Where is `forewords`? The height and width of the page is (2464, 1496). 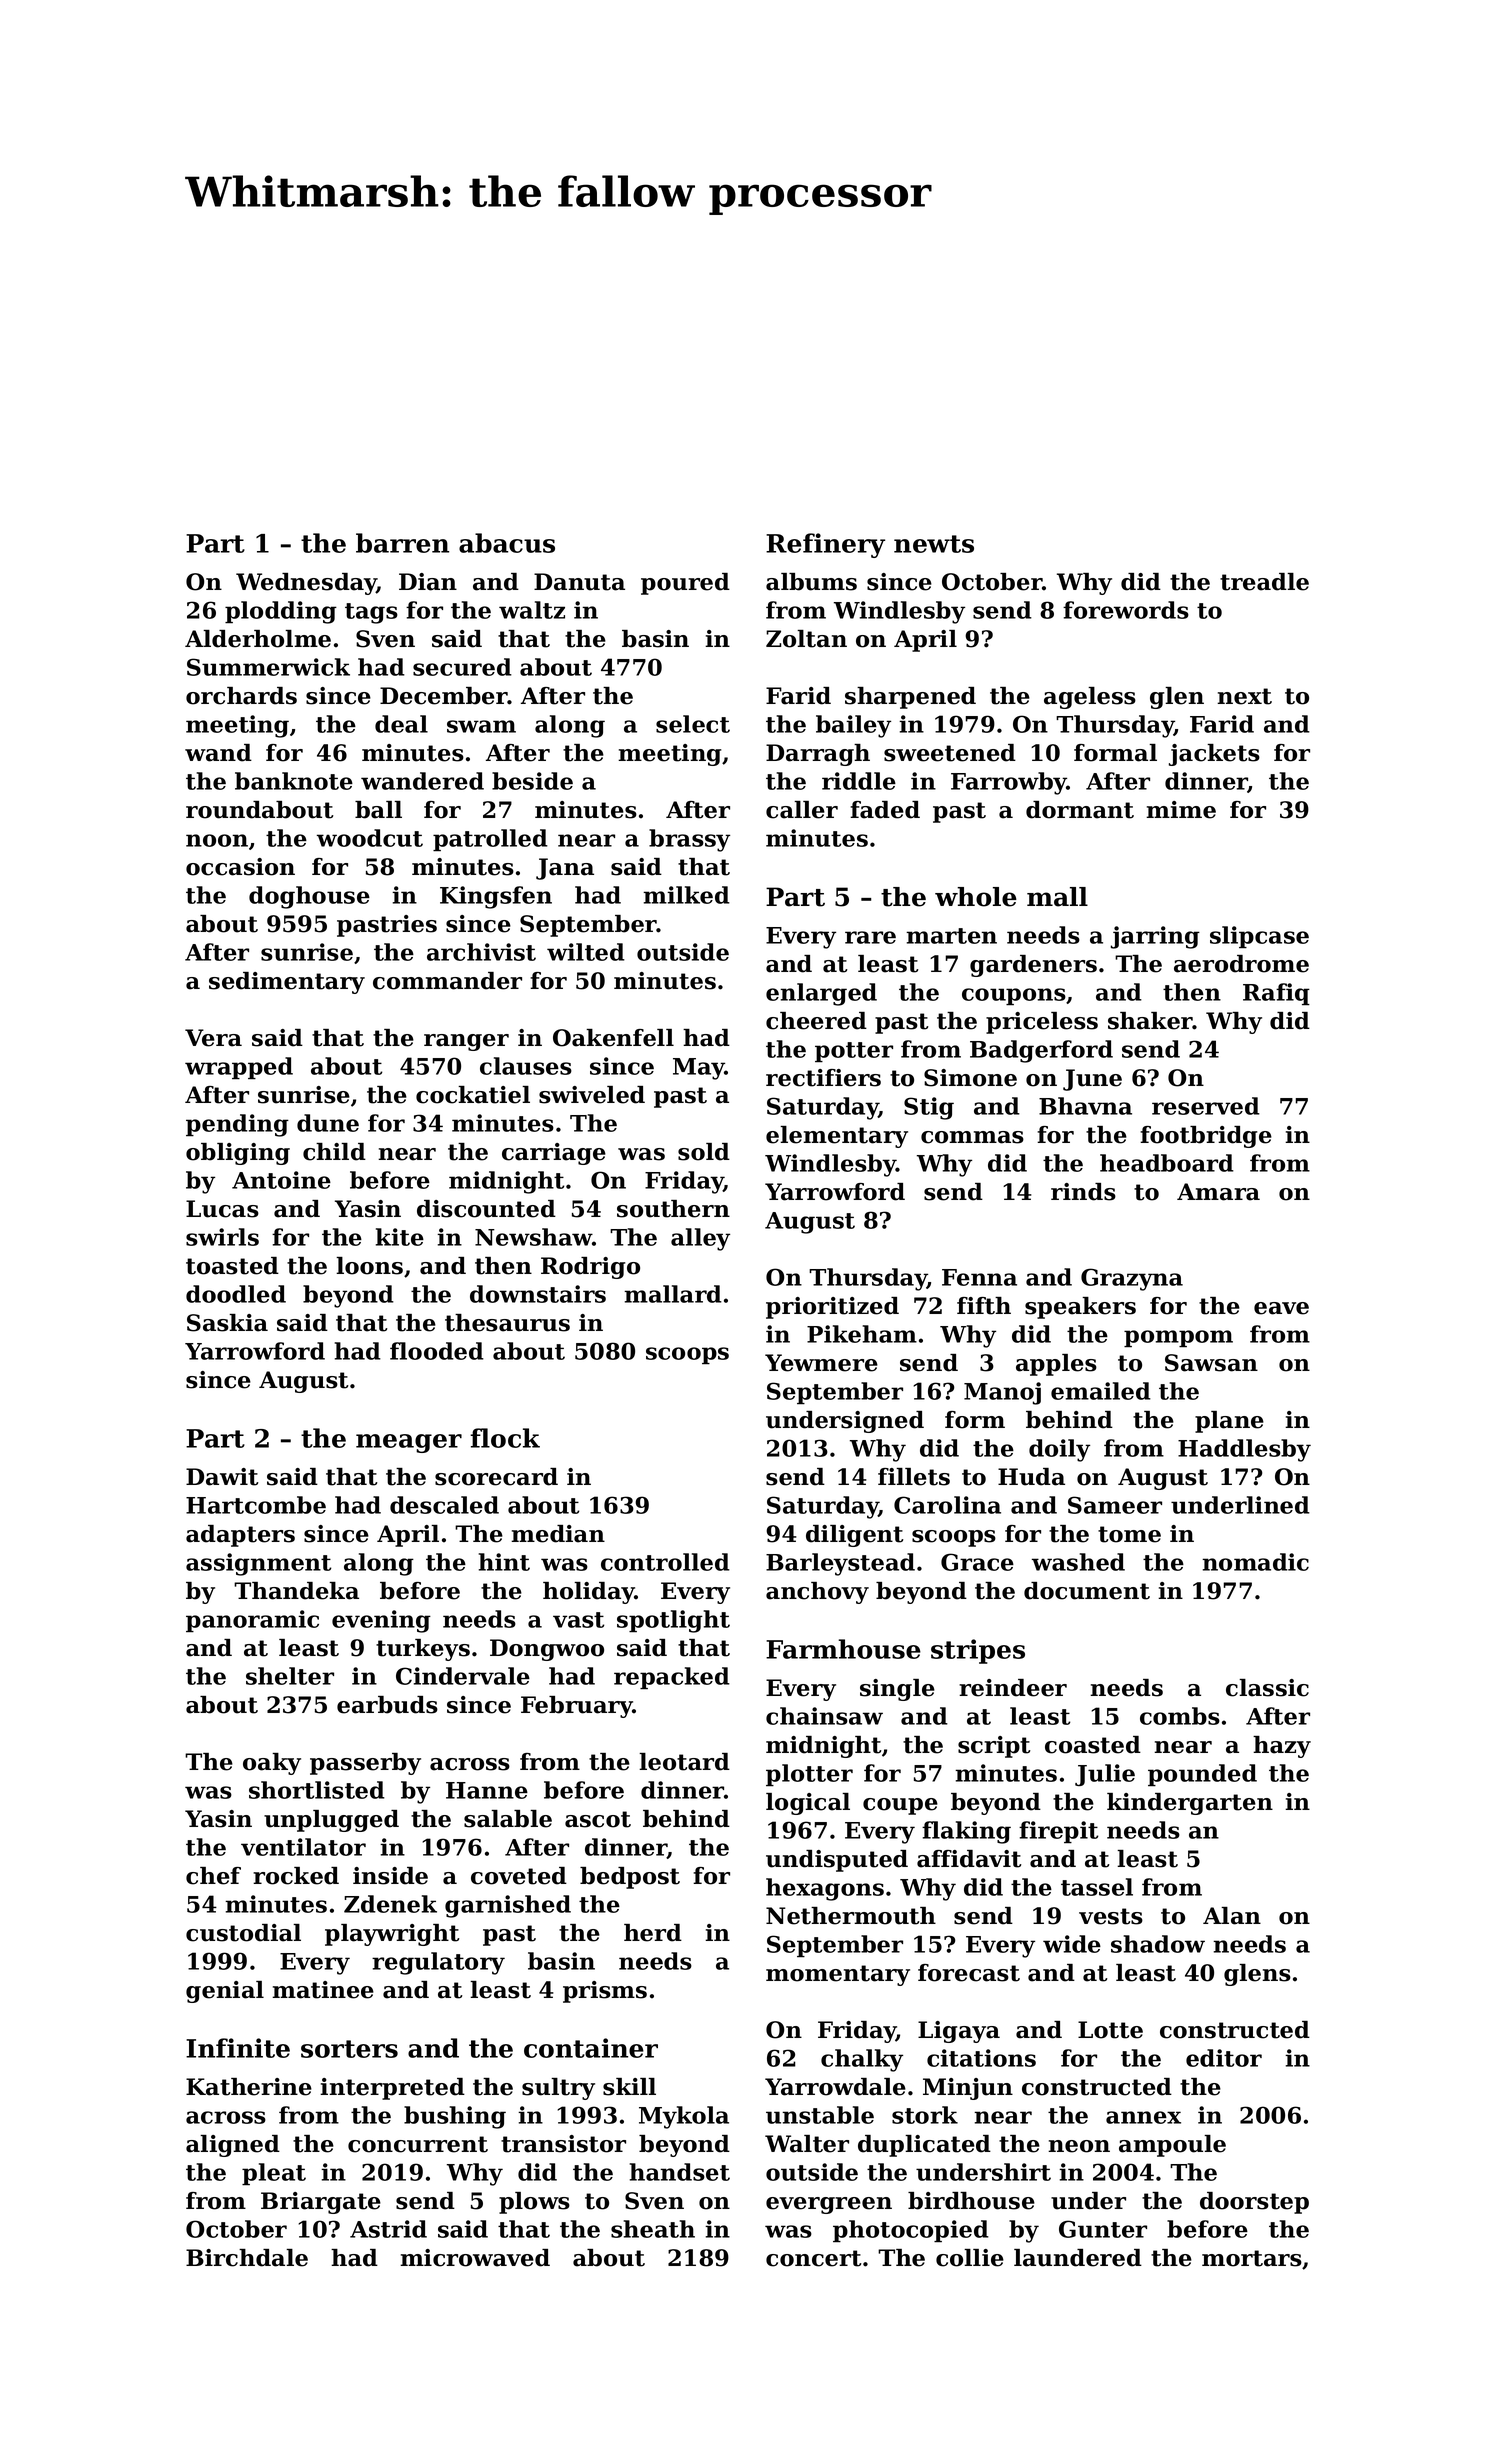 forewords is located at coordinates (1126, 610).
